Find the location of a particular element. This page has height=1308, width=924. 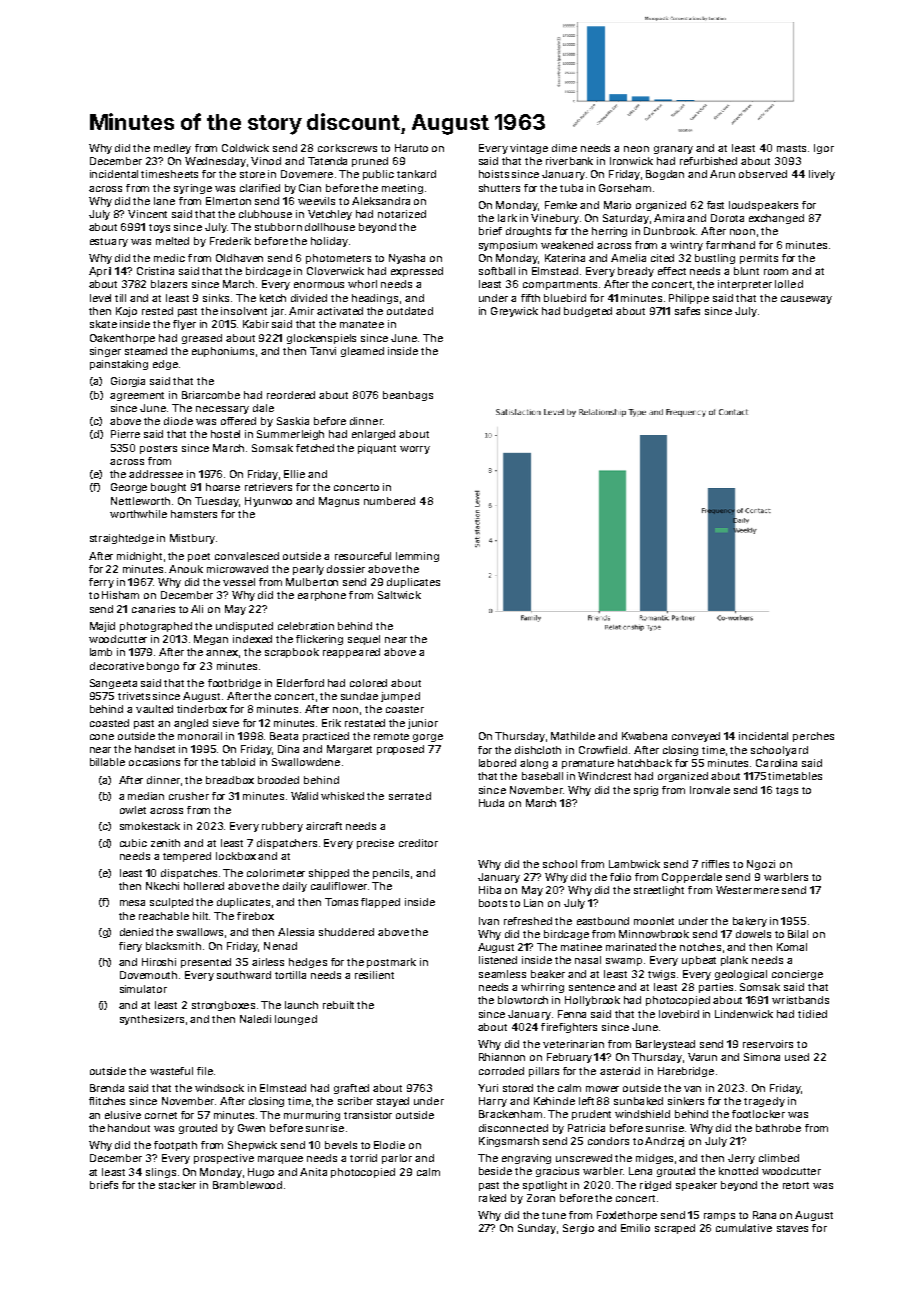

masts is located at coordinates (791, 148).
